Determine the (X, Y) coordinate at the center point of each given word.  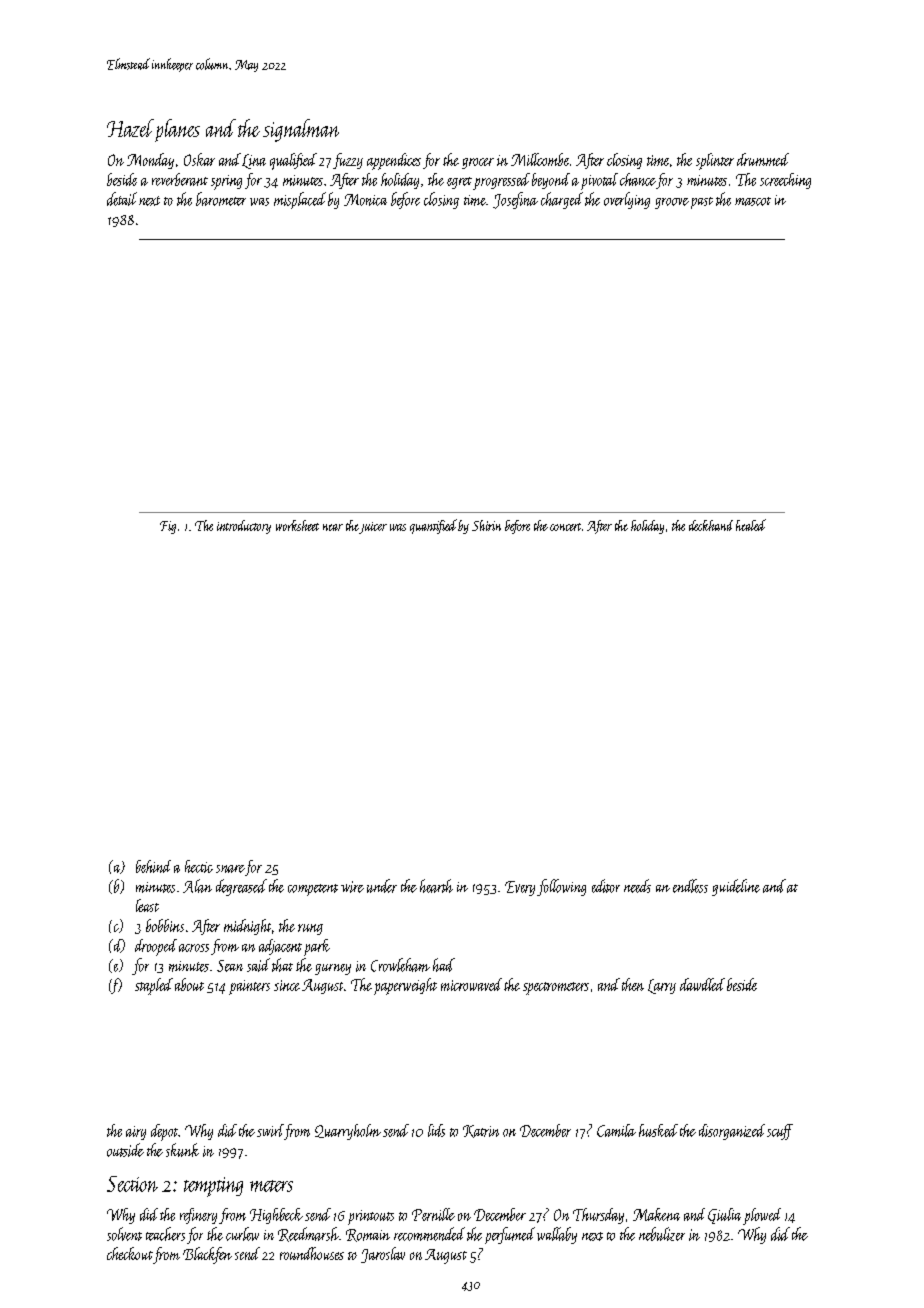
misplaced (300, 200)
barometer (221, 199)
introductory (244, 527)
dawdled (702, 984)
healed (751, 525)
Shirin (486, 525)
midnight (247, 927)
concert (565, 527)
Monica (365, 200)
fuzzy (348, 161)
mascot (753, 201)
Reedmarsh (308, 1234)
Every (520, 888)
